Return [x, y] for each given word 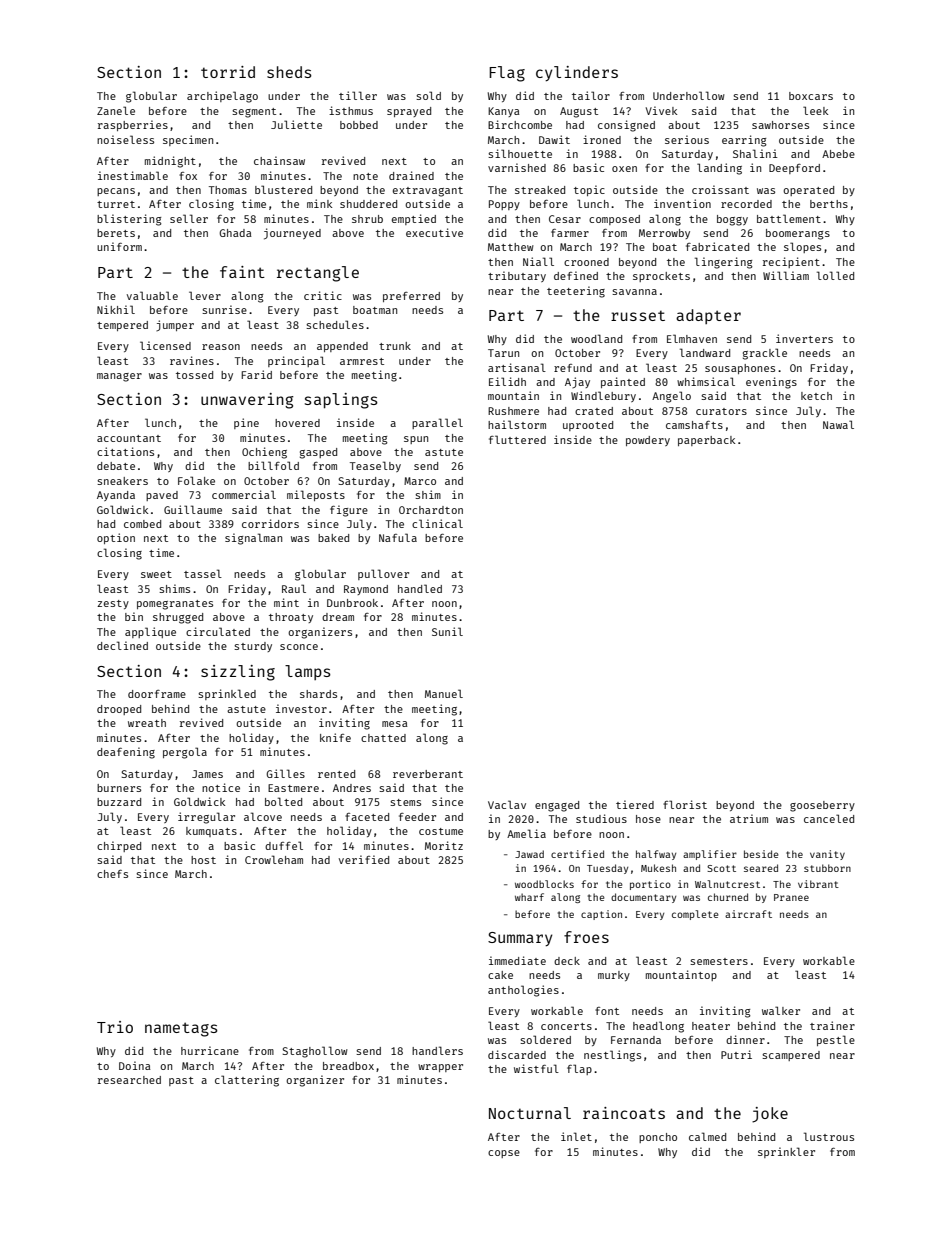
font [607, 1011]
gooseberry [822, 806]
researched [129, 1080]
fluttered [517, 439]
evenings [771, 383]
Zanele [116, 110]
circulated [218, 631]
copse [504, 1154]
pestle [836, 1040]
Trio [115, 1027]
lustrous [829, 1136]
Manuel [444, 693]
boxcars [811, 96]
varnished [517, 167]
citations [125, 451]
